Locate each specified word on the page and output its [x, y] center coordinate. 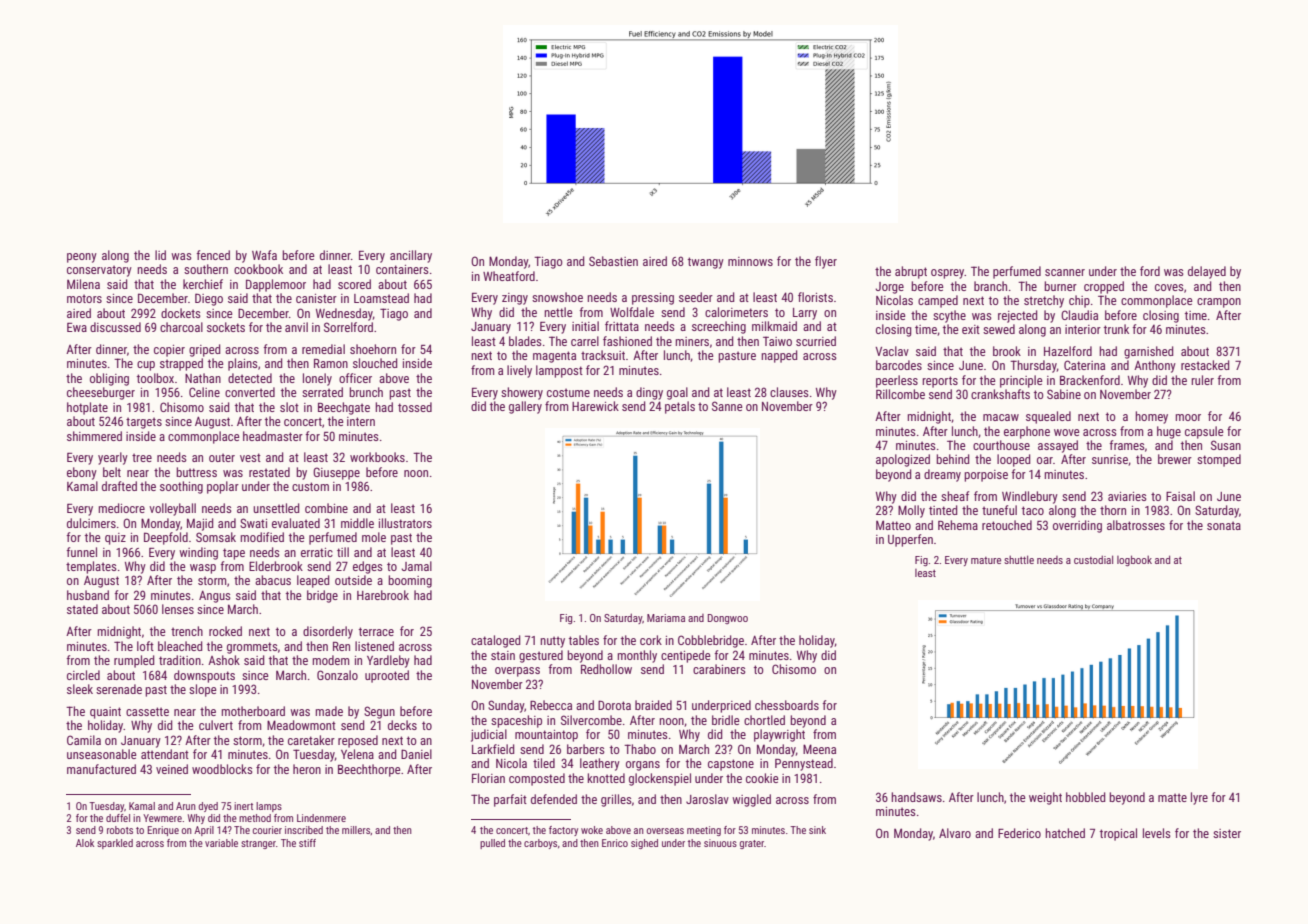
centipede [686, 656]
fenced [213, 255]
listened [374, 646]
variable [221, 843]
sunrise [1110, 459]
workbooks [377, 457]
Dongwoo [728, 619]
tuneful [999, 510]
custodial [1093, 559]
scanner [1065, 272]
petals [680, 407]
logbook [1134, 561]
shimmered [94, 436]
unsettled [276, 508]
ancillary [411, 256]
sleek [80, 689]
